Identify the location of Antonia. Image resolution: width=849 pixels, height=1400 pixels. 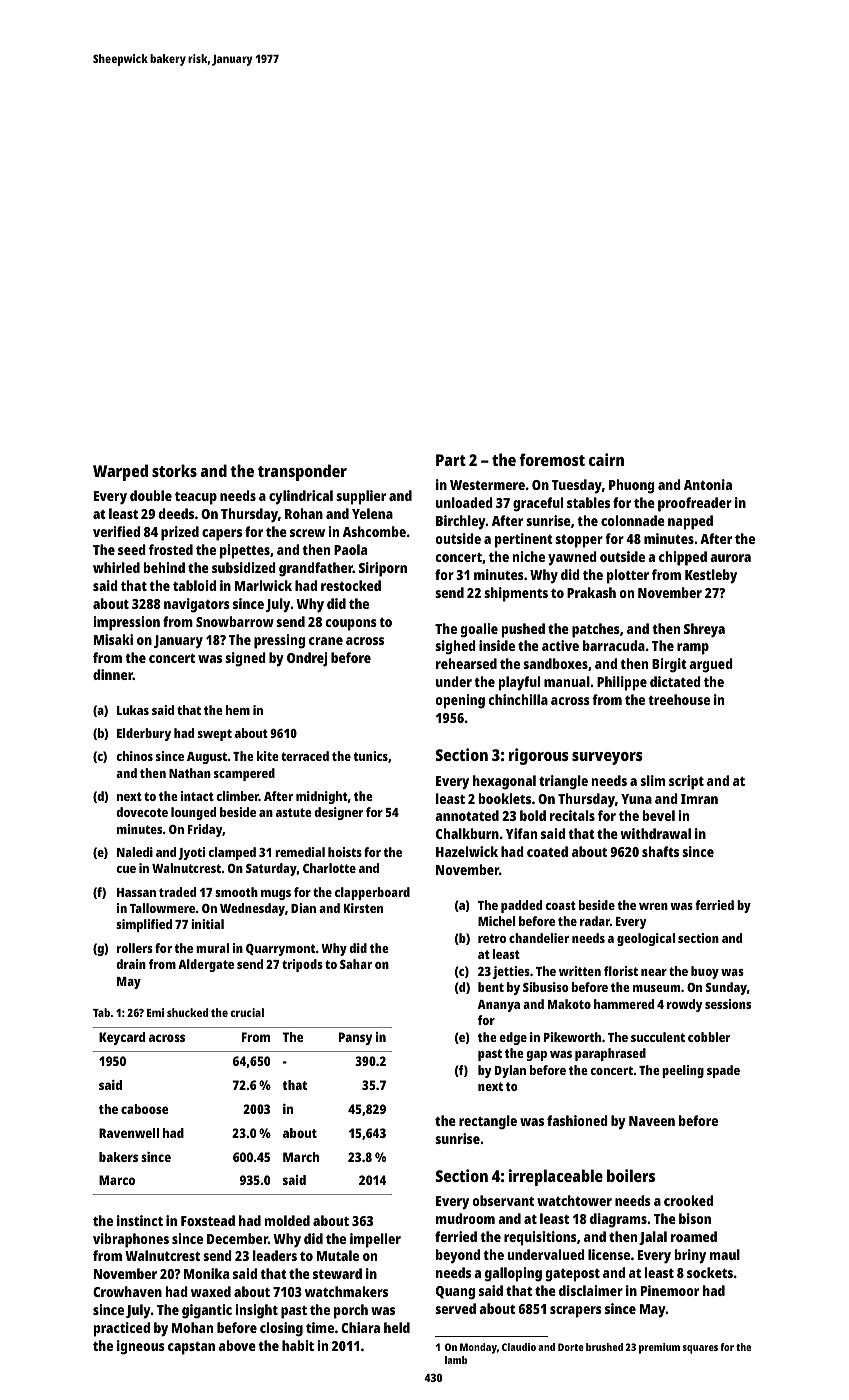
(708, 484).
